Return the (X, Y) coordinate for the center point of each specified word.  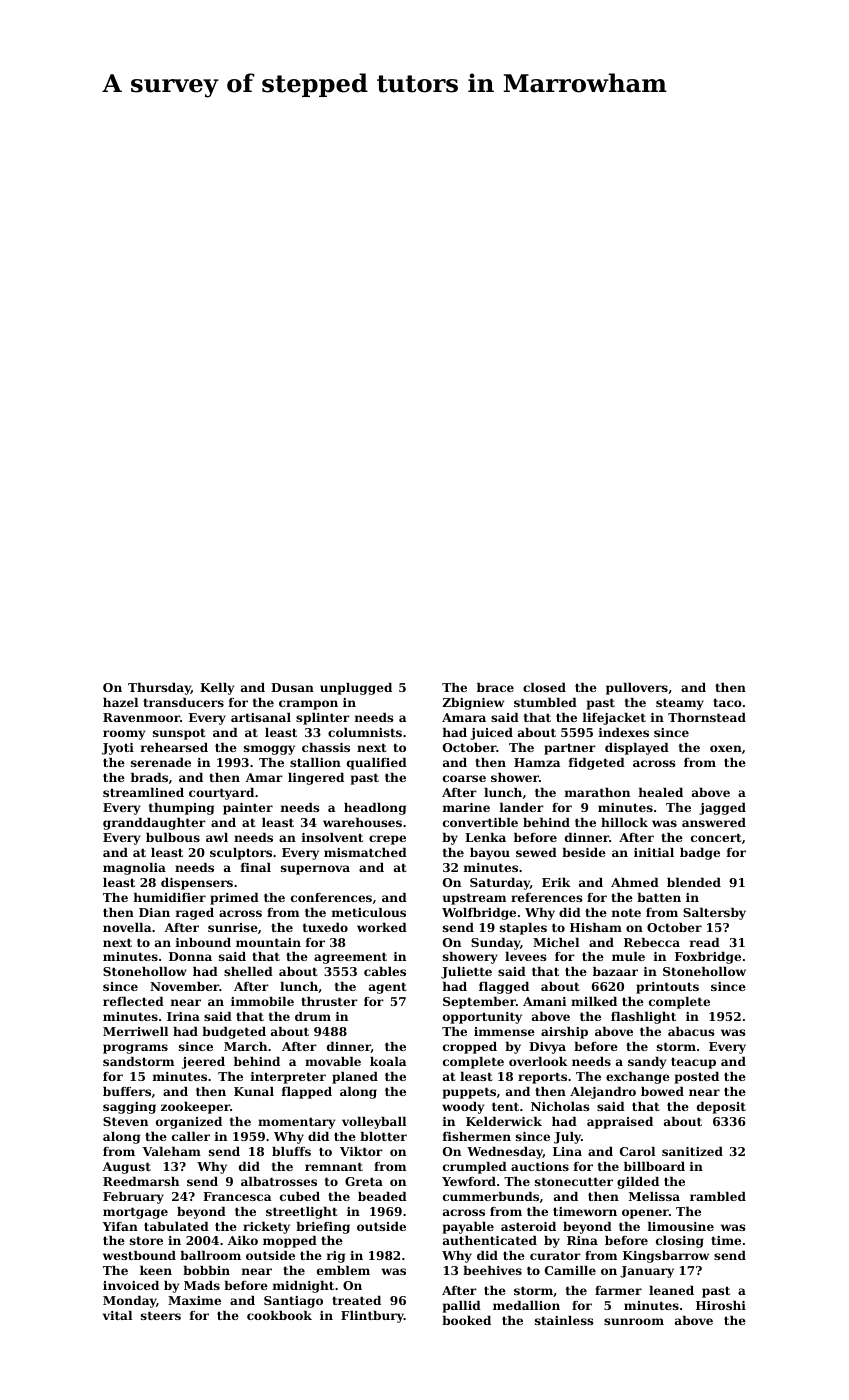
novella (127, 927)
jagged (722, 809)
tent (505, 1106)
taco (727, 702)
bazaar (615, 971)
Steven (125, 1121)
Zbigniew (473, 704)
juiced (491, 734)
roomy (124, 735)
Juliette (466, 973)
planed (355, 1078)
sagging (129, 1108)
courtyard (221, 794)
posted (697, 1078)
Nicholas (560, 1106)
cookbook (279, 1315)
